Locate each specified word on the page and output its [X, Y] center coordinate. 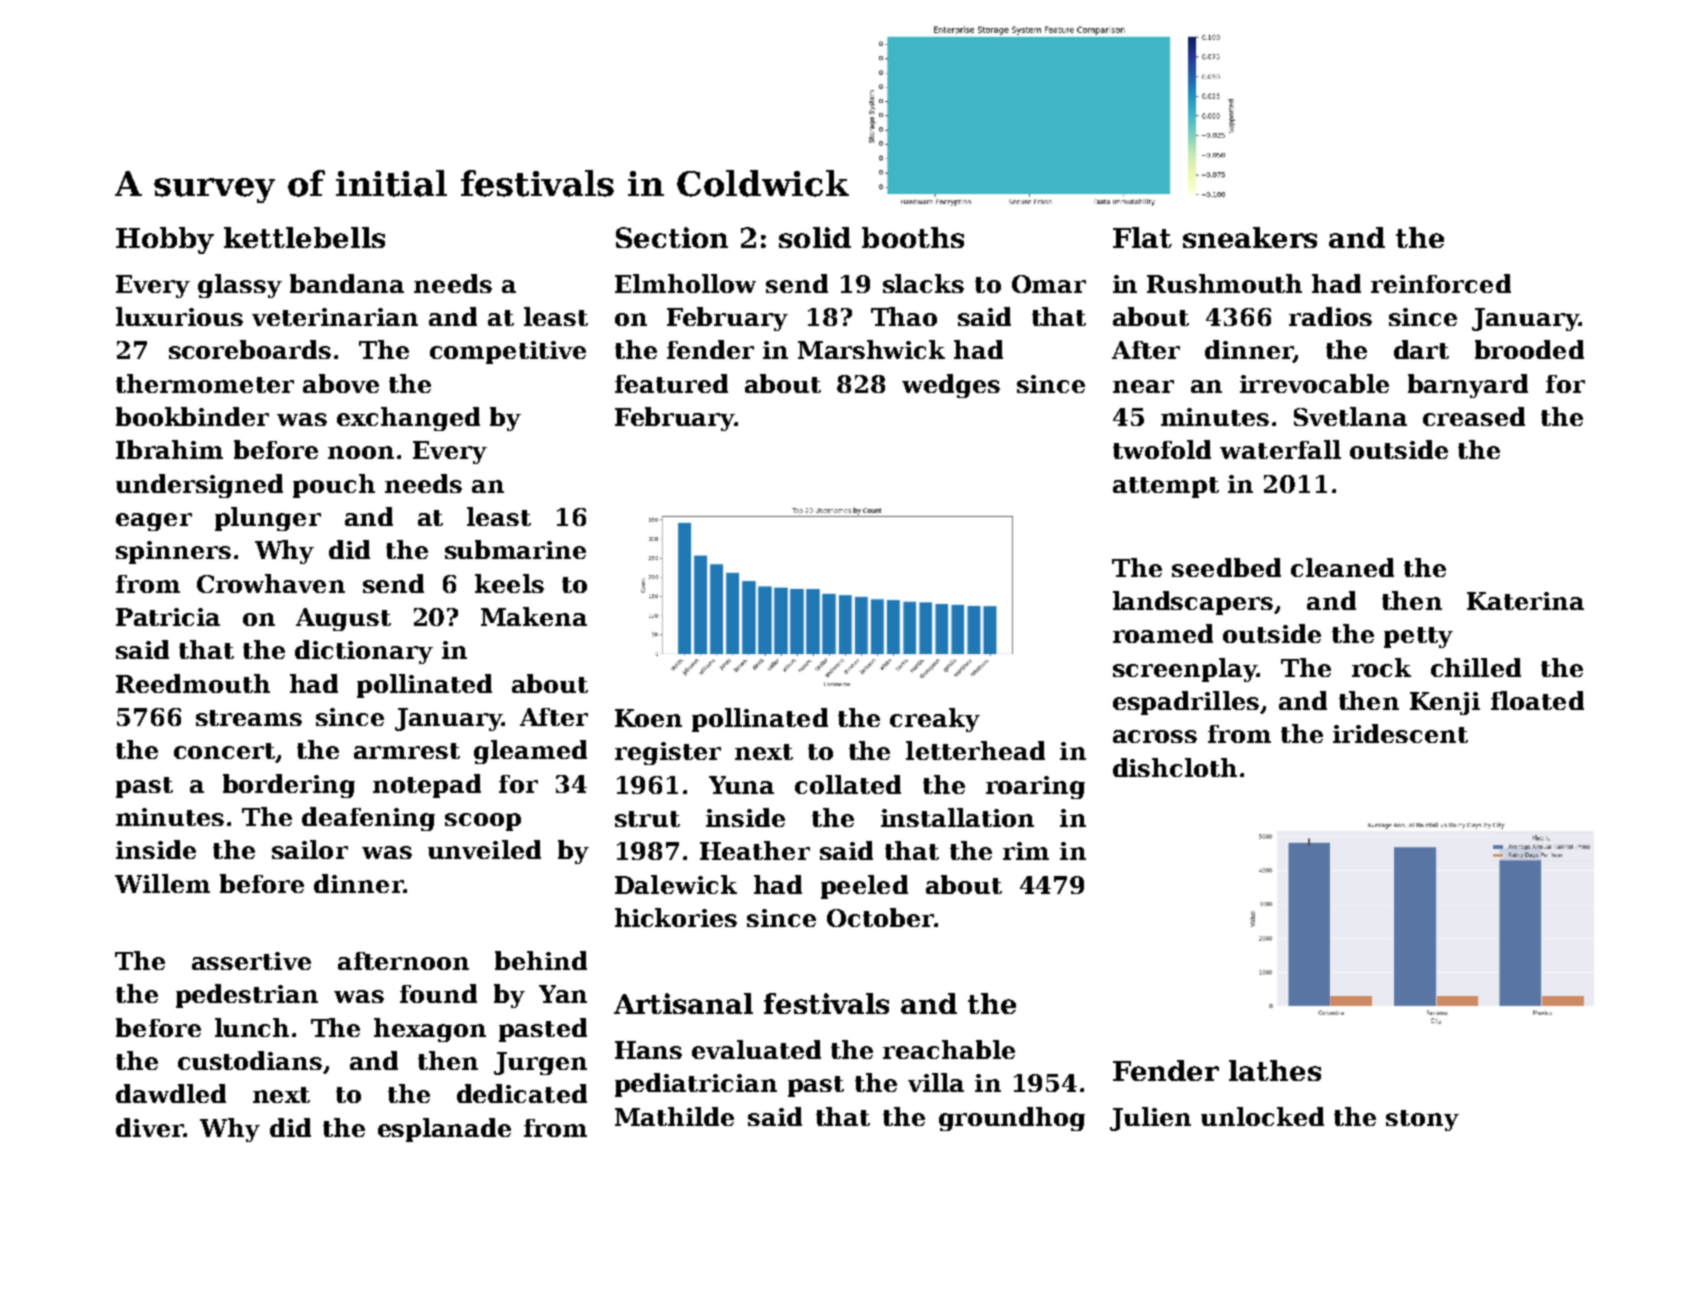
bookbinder [192, 416]
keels [509, 583]
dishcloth [1175, 767]
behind [541, 960]
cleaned [1342, 567]
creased [1474, 416]
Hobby [165, 240]
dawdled [171, 1093]
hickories [676, 917]
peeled [864, 887]
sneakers [1250, 237]
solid [815, 237]
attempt [1166, 487]
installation [957, 817]
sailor [310, 849]
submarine [515, 549]
